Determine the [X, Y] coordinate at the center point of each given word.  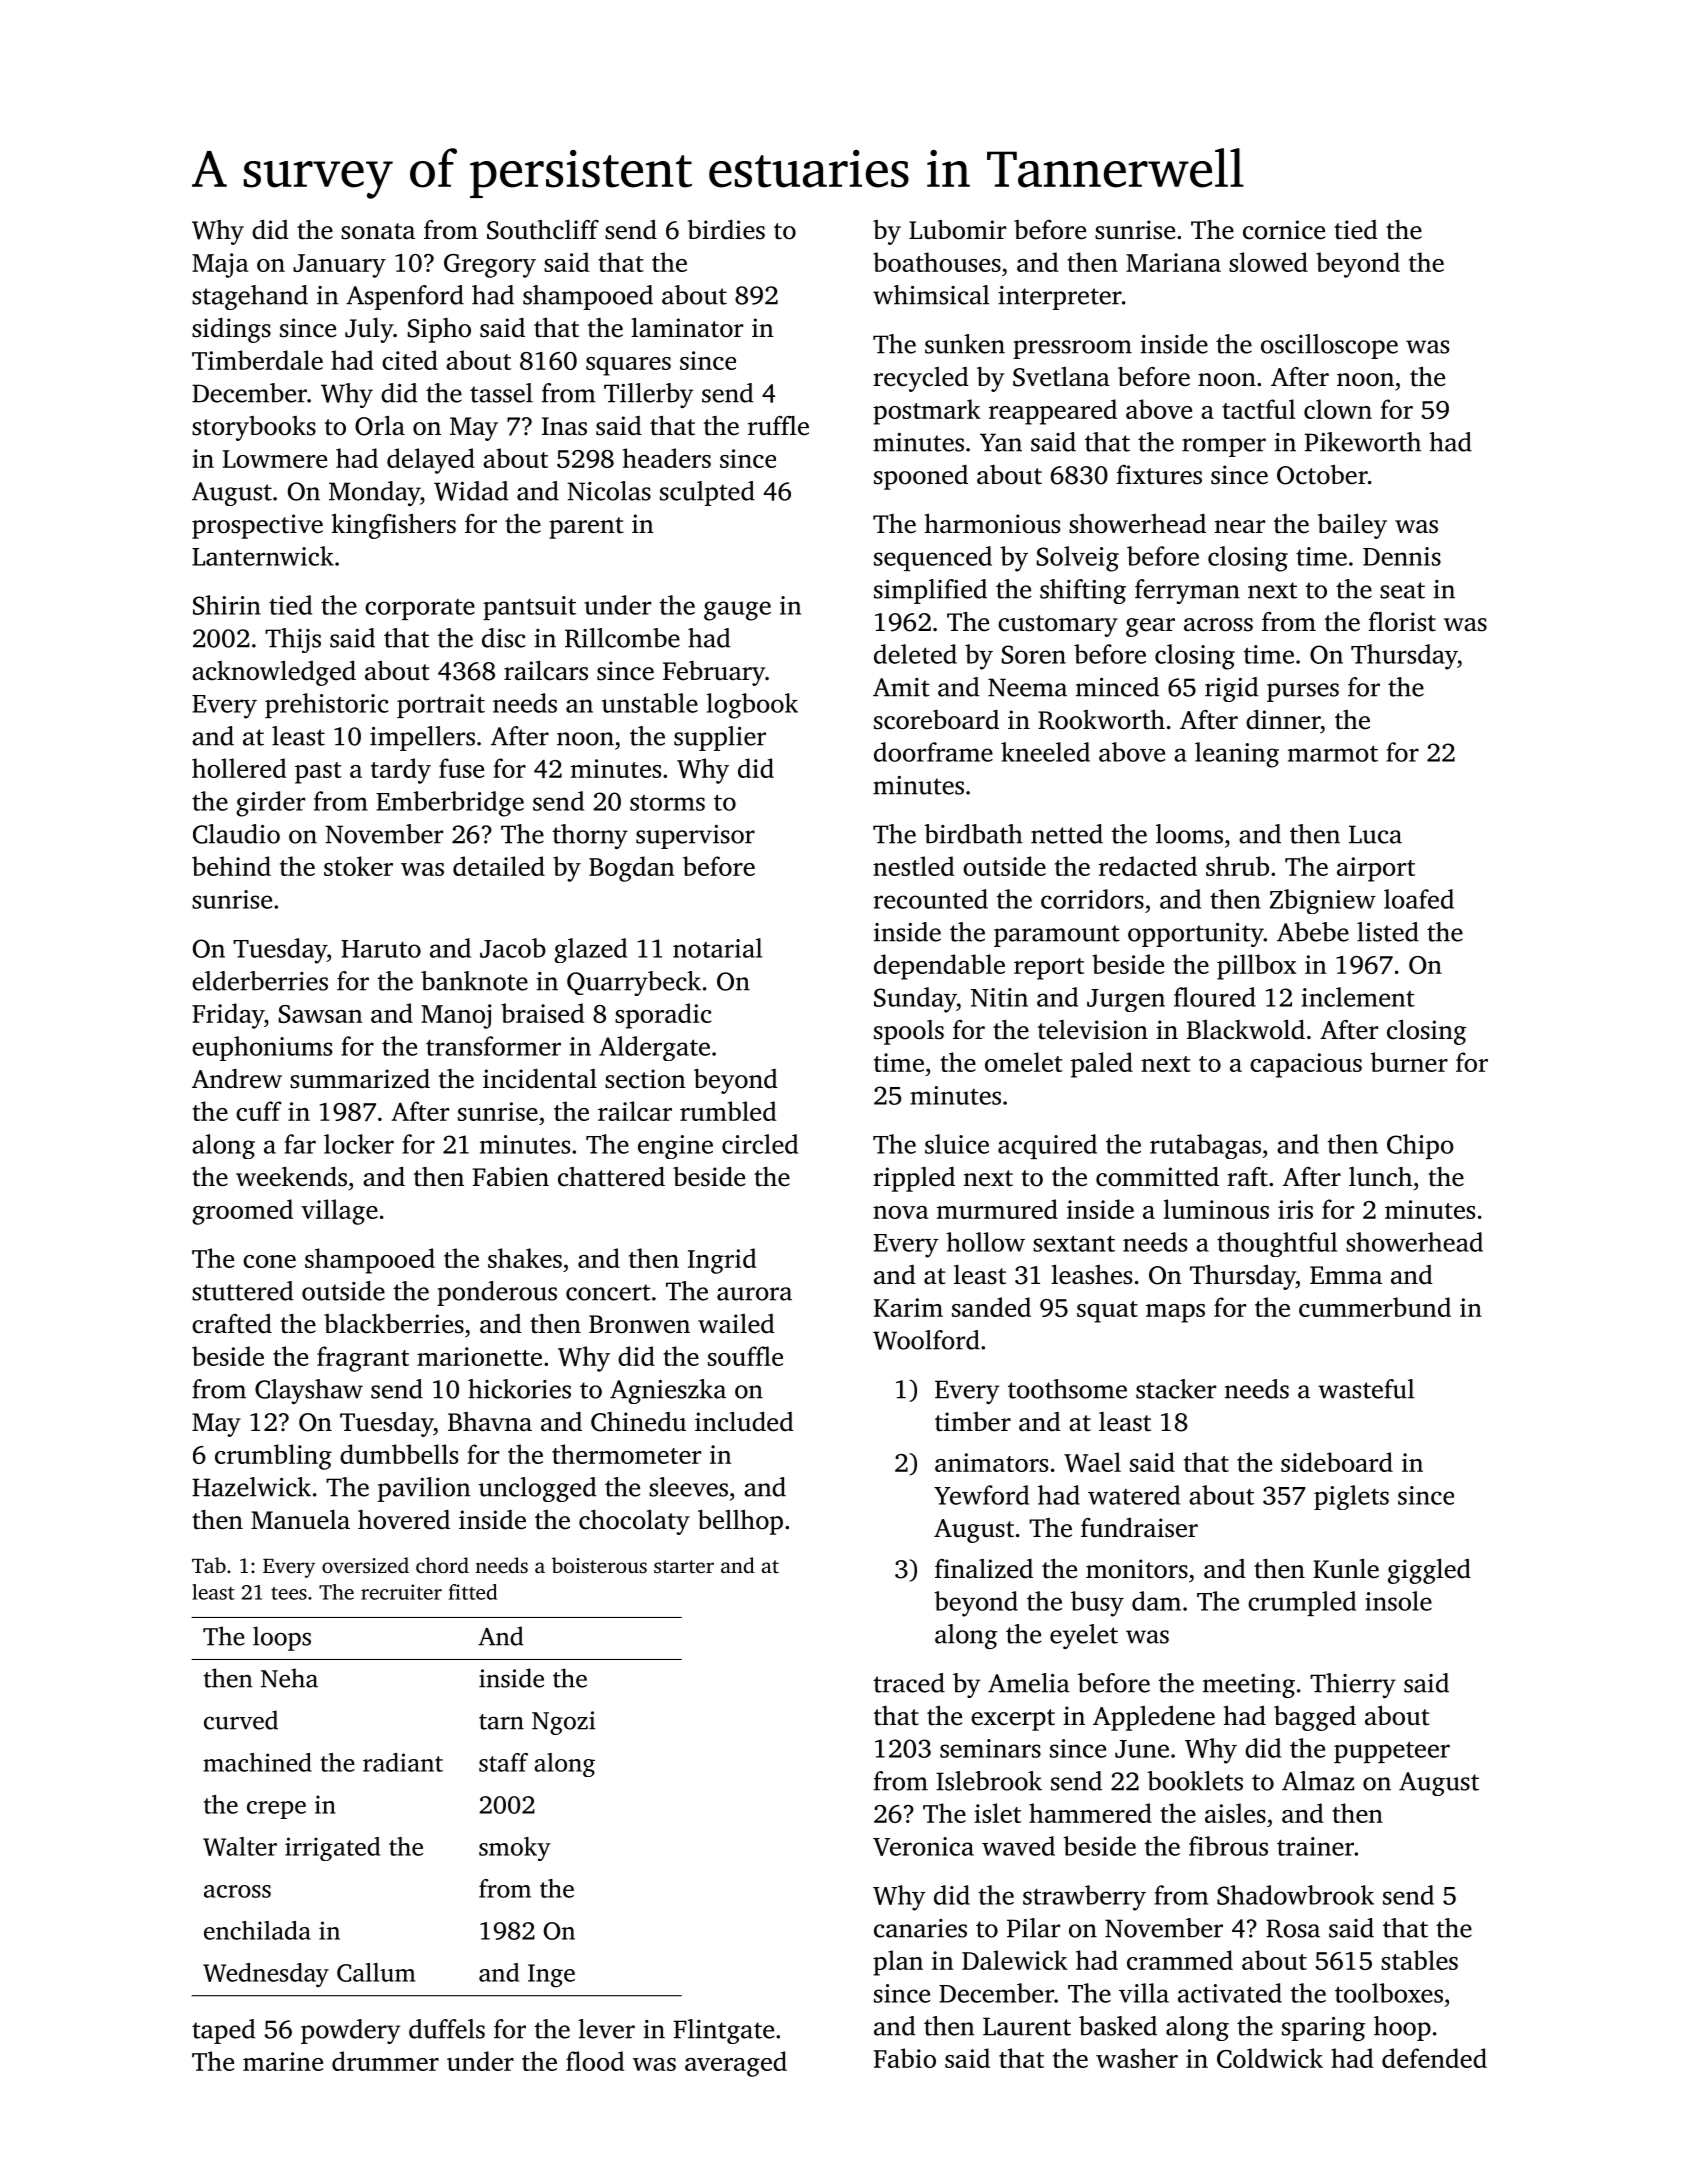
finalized [984, 1569]
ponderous [497, 1293]
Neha [289, 1678]
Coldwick [1270, 2058]
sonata [378, 231]
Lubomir [957, 229]
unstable [650, 703]
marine [283, 2061]
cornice [1284, 230]
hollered [239, 768]
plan [898, 1963]
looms [1189, 834]
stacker [1176, 1389]
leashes [1091, 1275]
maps [1175, 1313]
